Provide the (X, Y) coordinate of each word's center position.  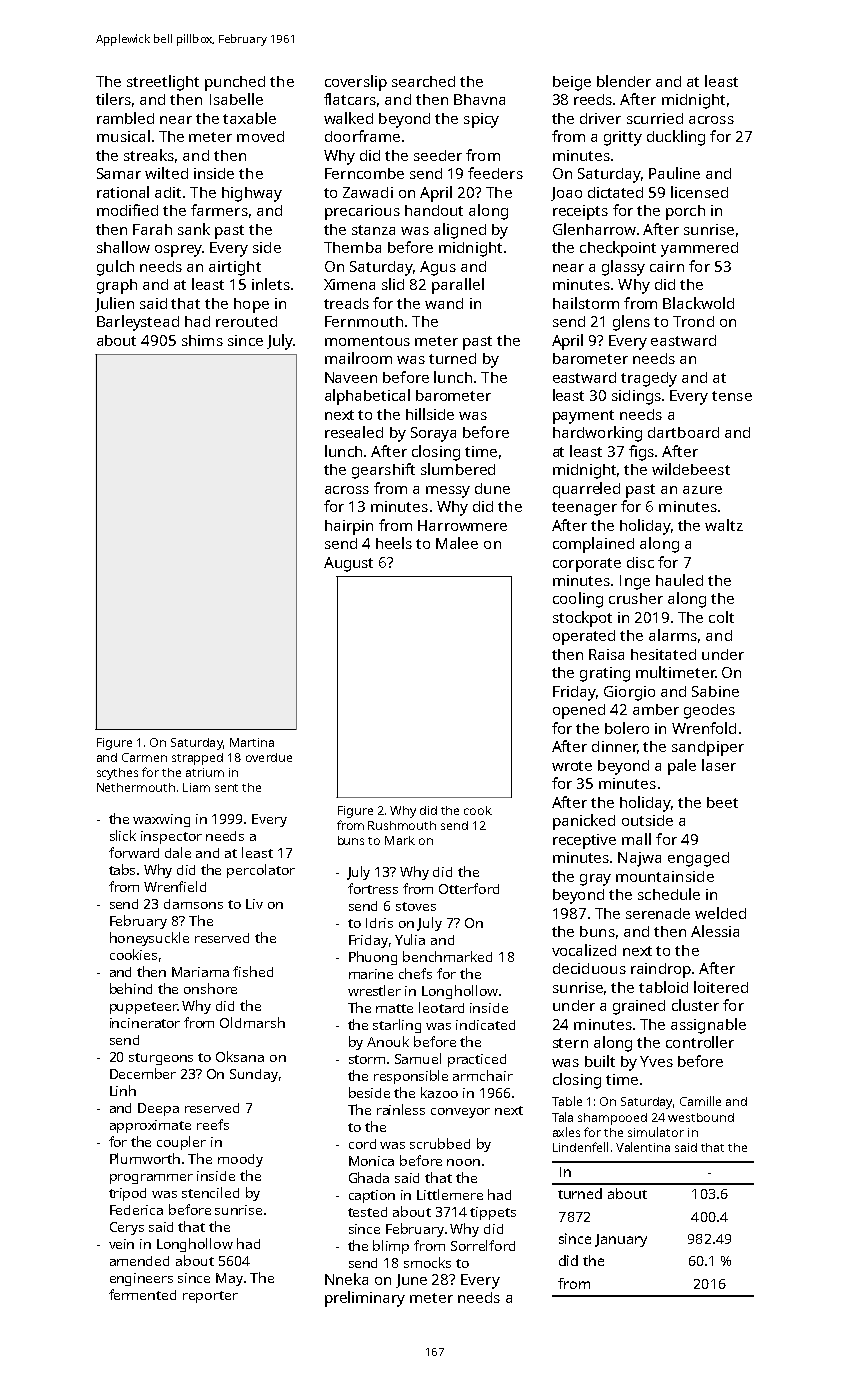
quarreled (586, 490)
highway (252, 194)
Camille (700, 1101)
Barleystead (138, 323)
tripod (127, 1194)
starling (397, 1026)
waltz (724, 525)
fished (253, 971)
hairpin (349, 527)
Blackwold (698, 303)
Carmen (144, 757)
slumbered (458, 469)
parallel (458, 286)
